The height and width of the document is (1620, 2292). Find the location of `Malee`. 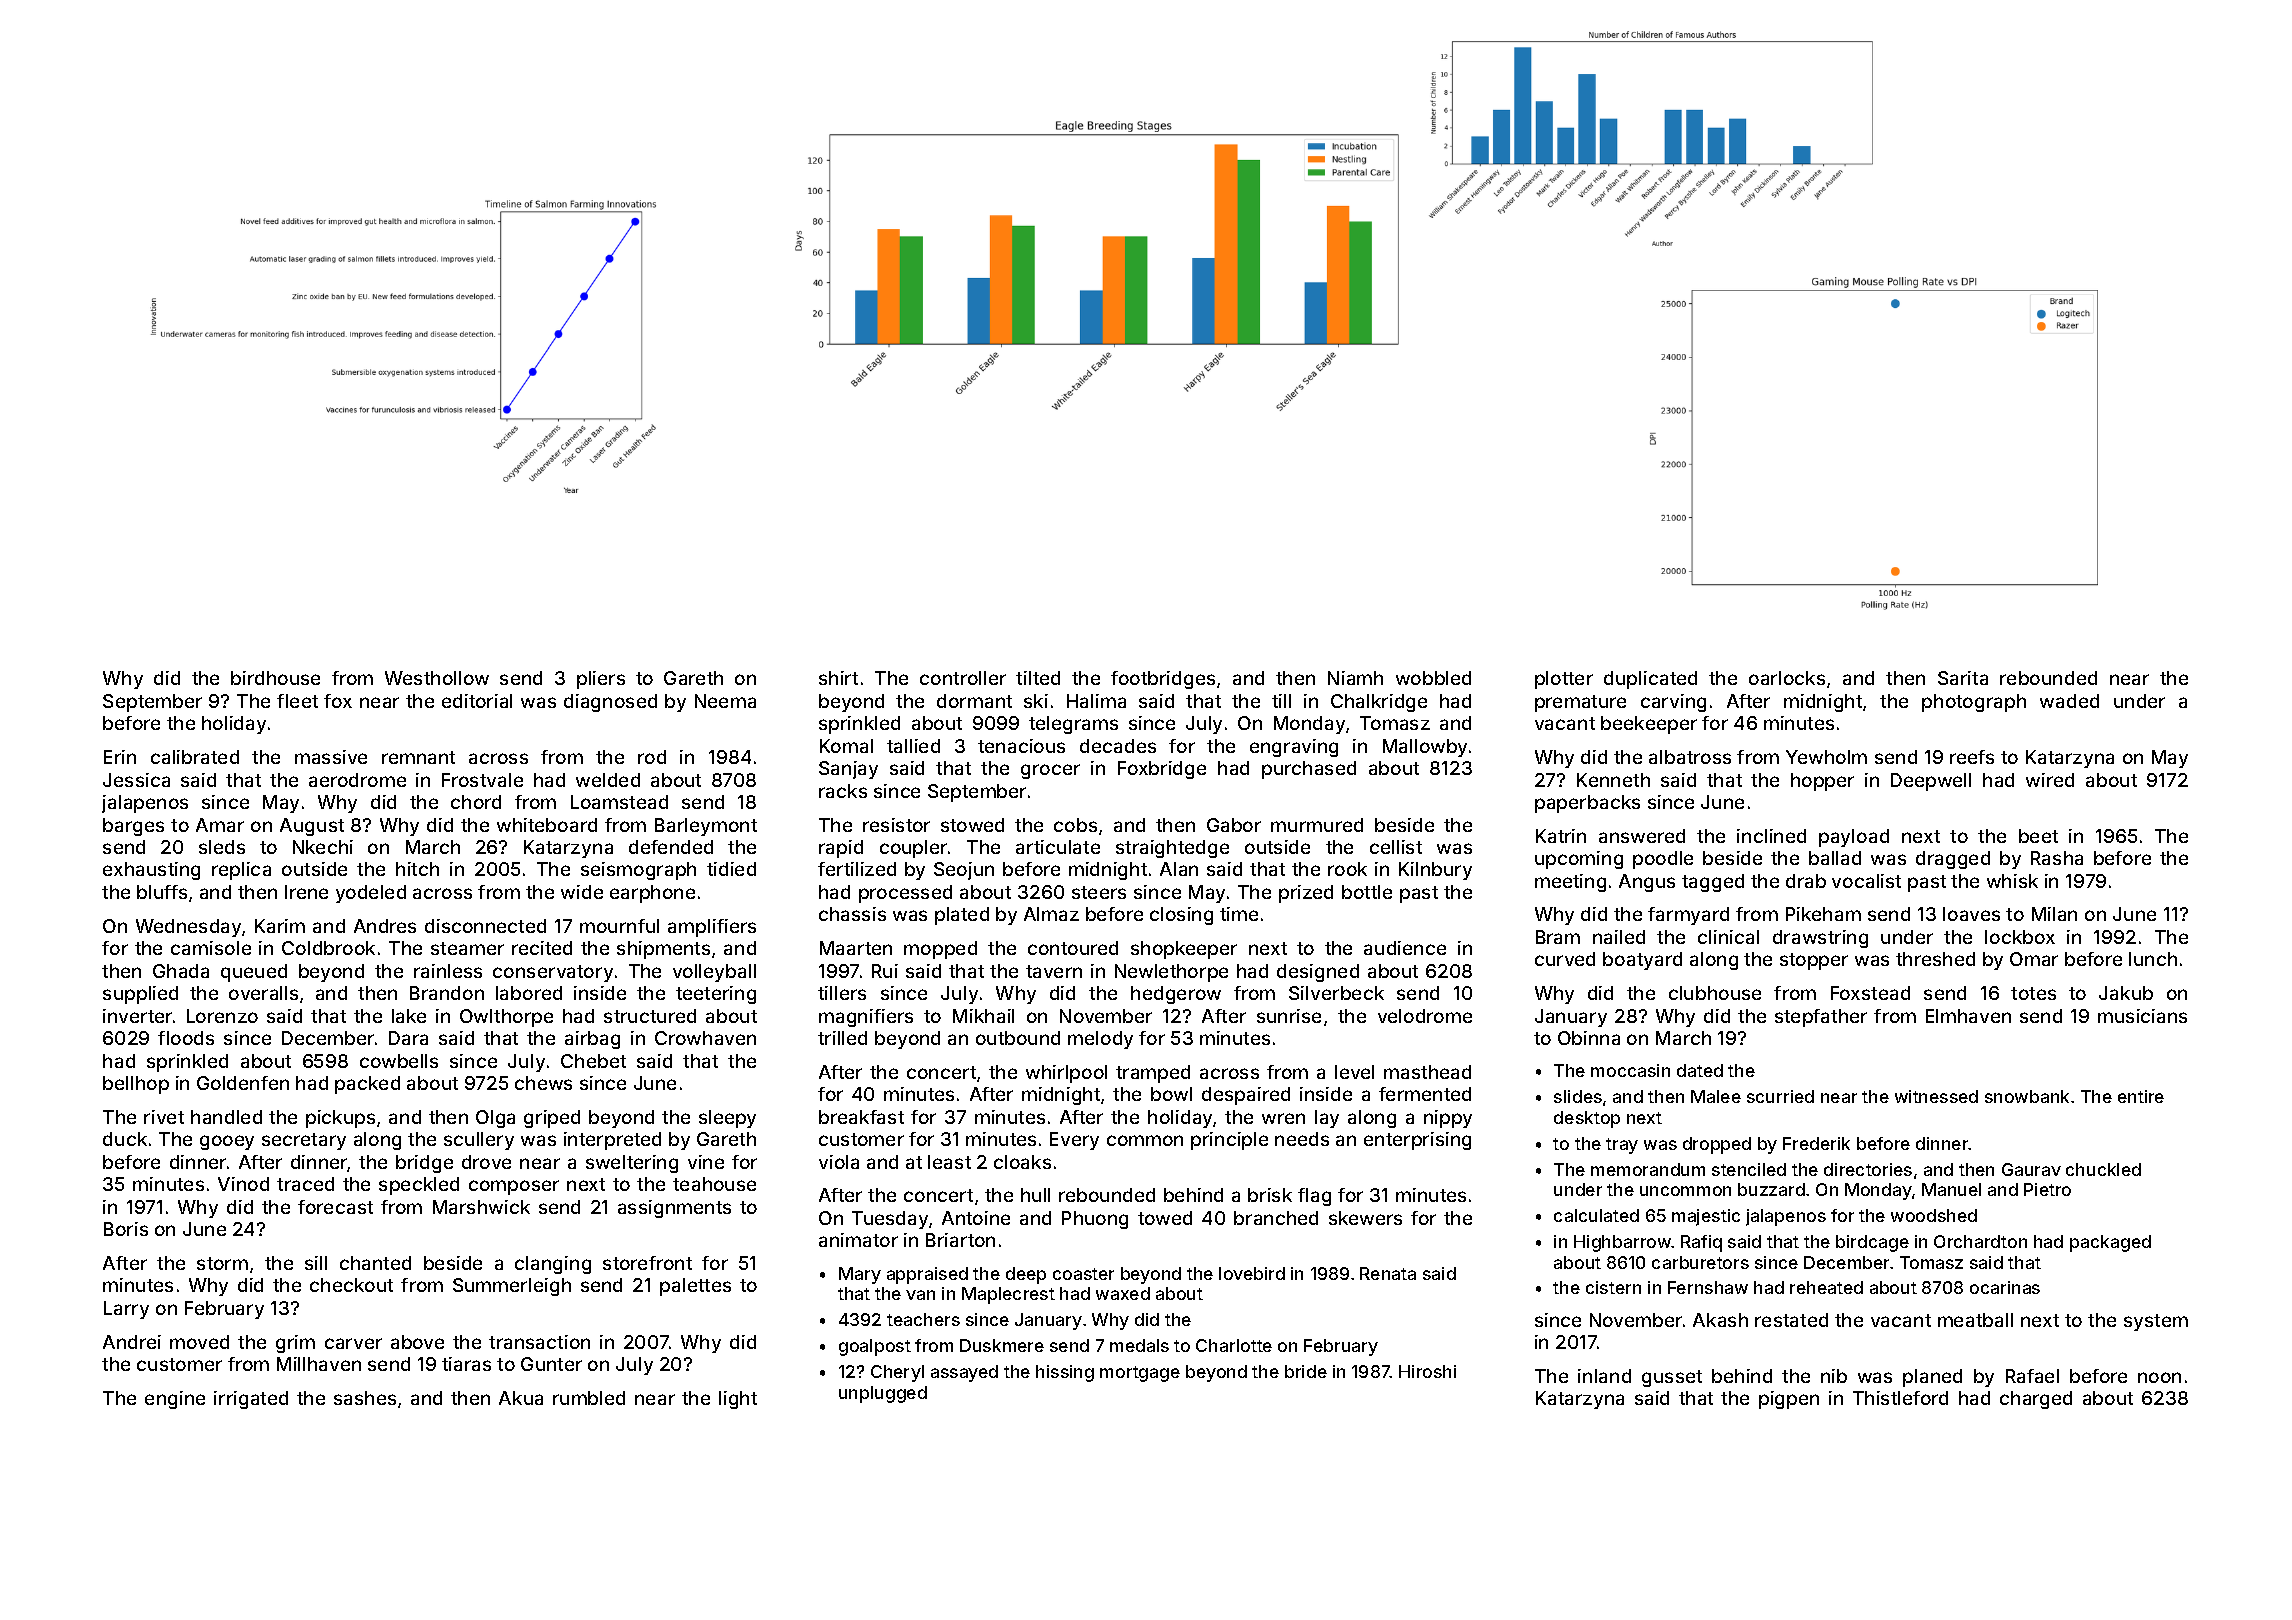

Malee is located at coordinates (1716, 1096).
